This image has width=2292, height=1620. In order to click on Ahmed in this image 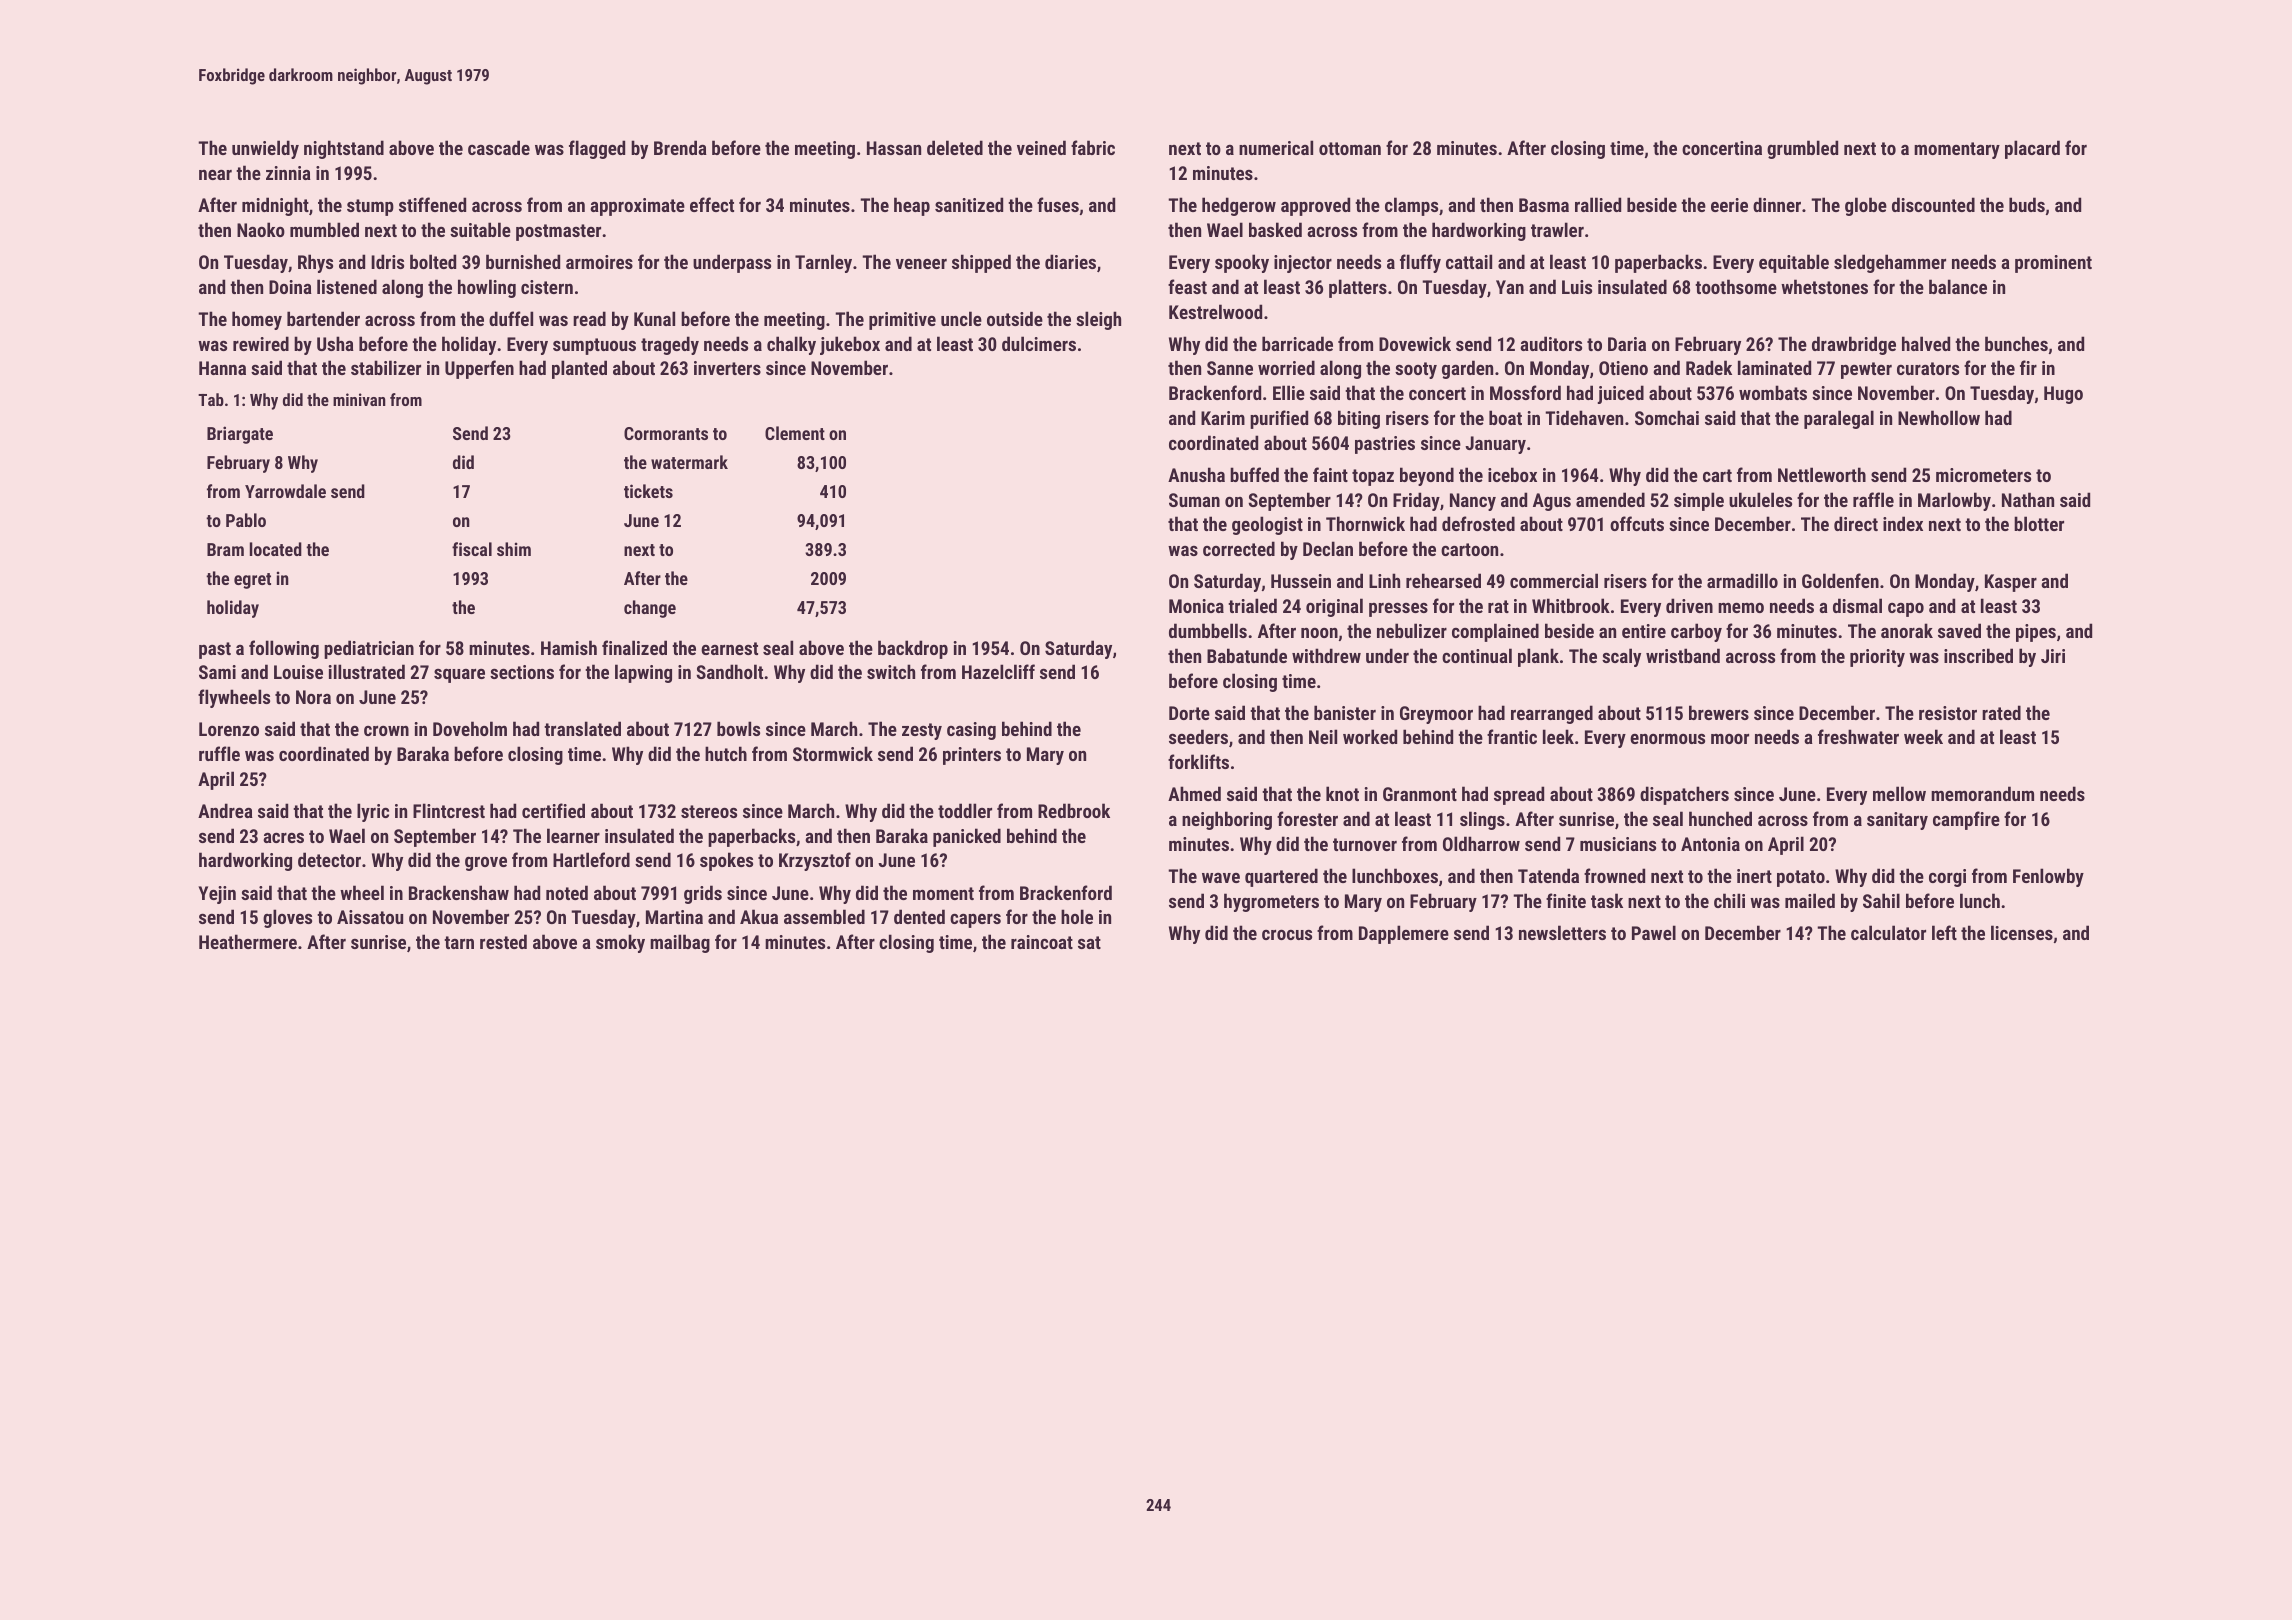, I will do `click(1194, 793)`.
